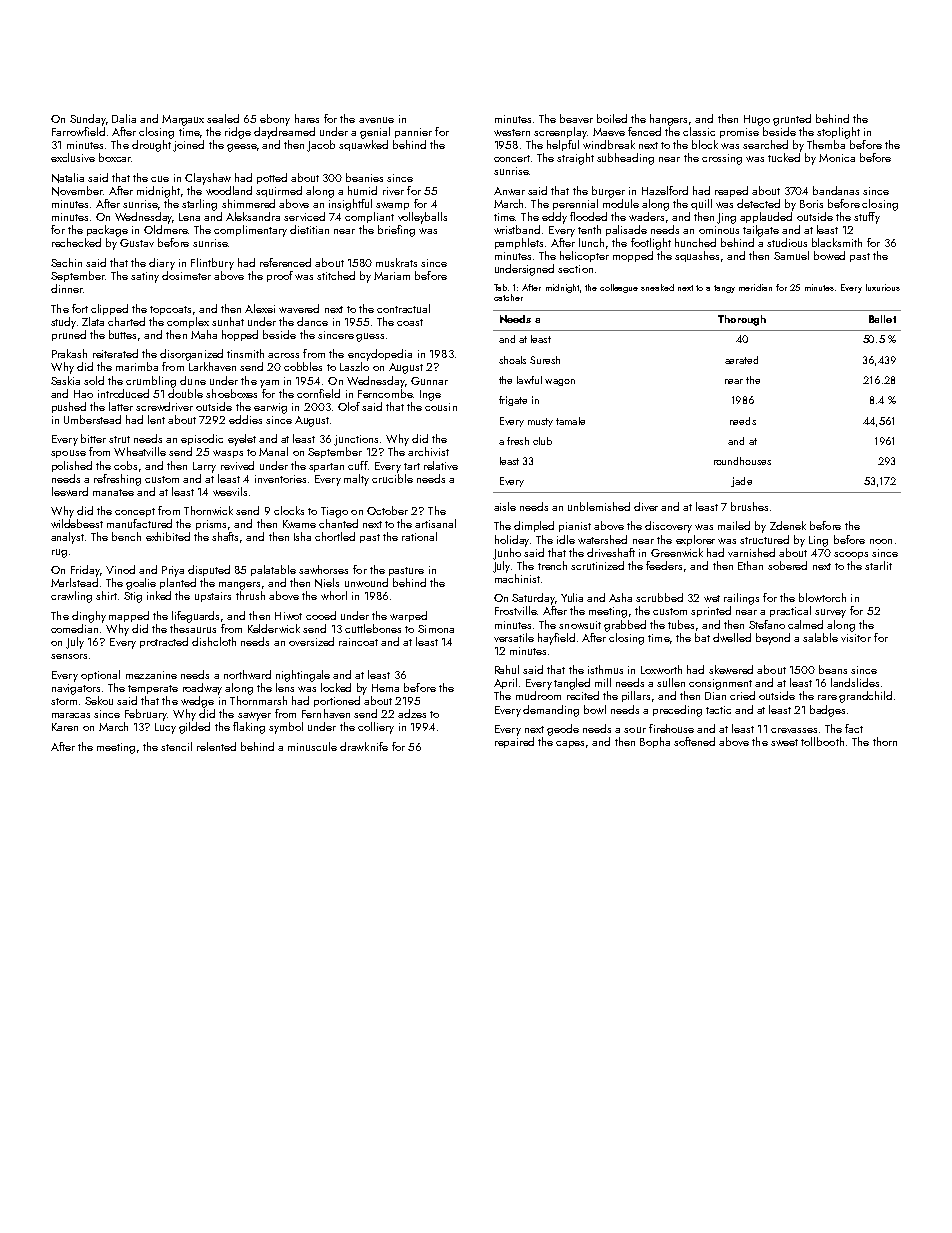  I want to click on Thorough, so click(742, 320).
